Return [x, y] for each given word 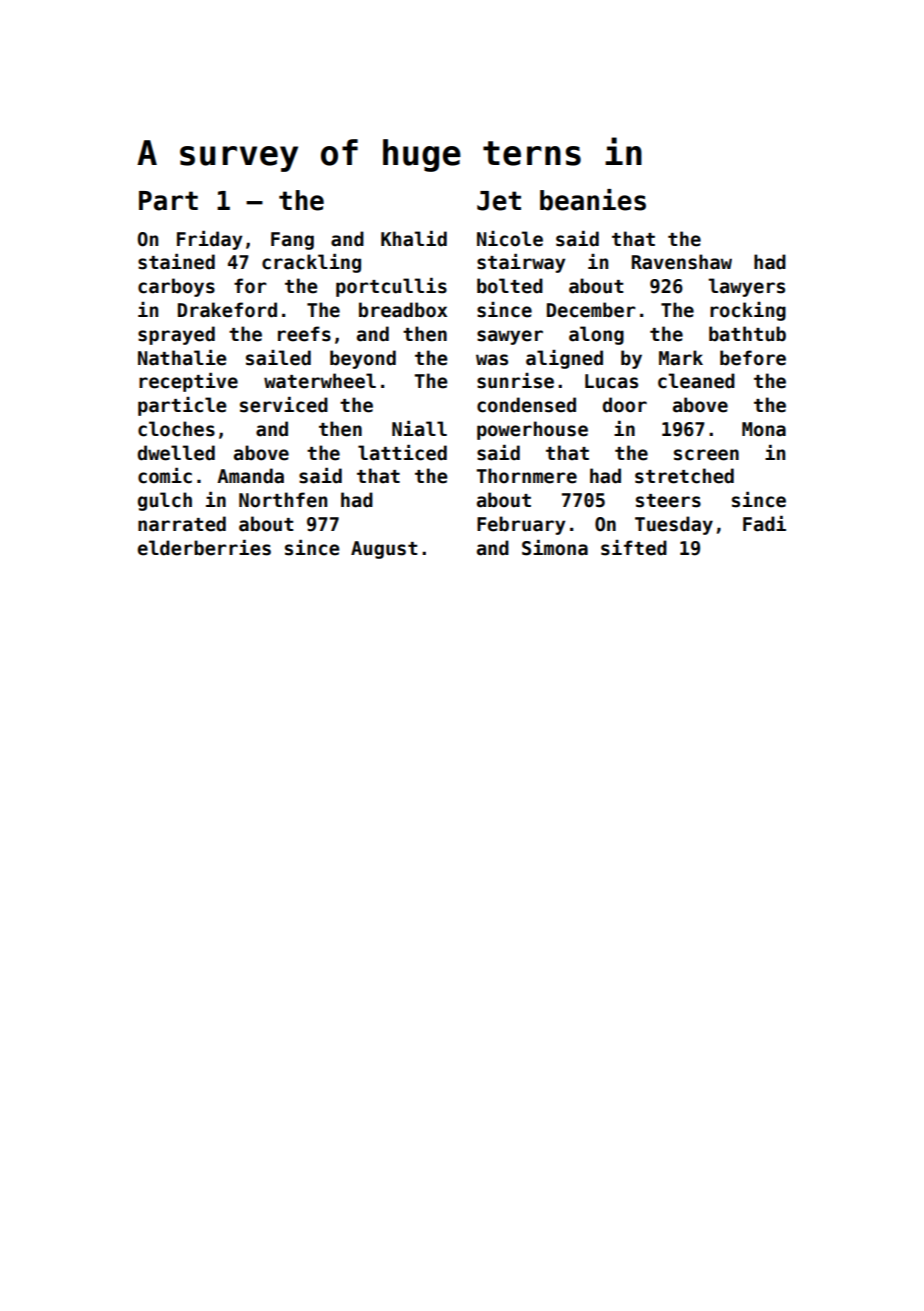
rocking [748, 311]
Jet [499, 201]
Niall [419, 429]
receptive [188, 382]
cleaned [696, 381]
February [521, 525]
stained [176, 262]
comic [165, 476]
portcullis [391, 287]
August [384, 550]
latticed [402, 453]
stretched [684, 476]
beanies [593, 200]
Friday [209, 240]
